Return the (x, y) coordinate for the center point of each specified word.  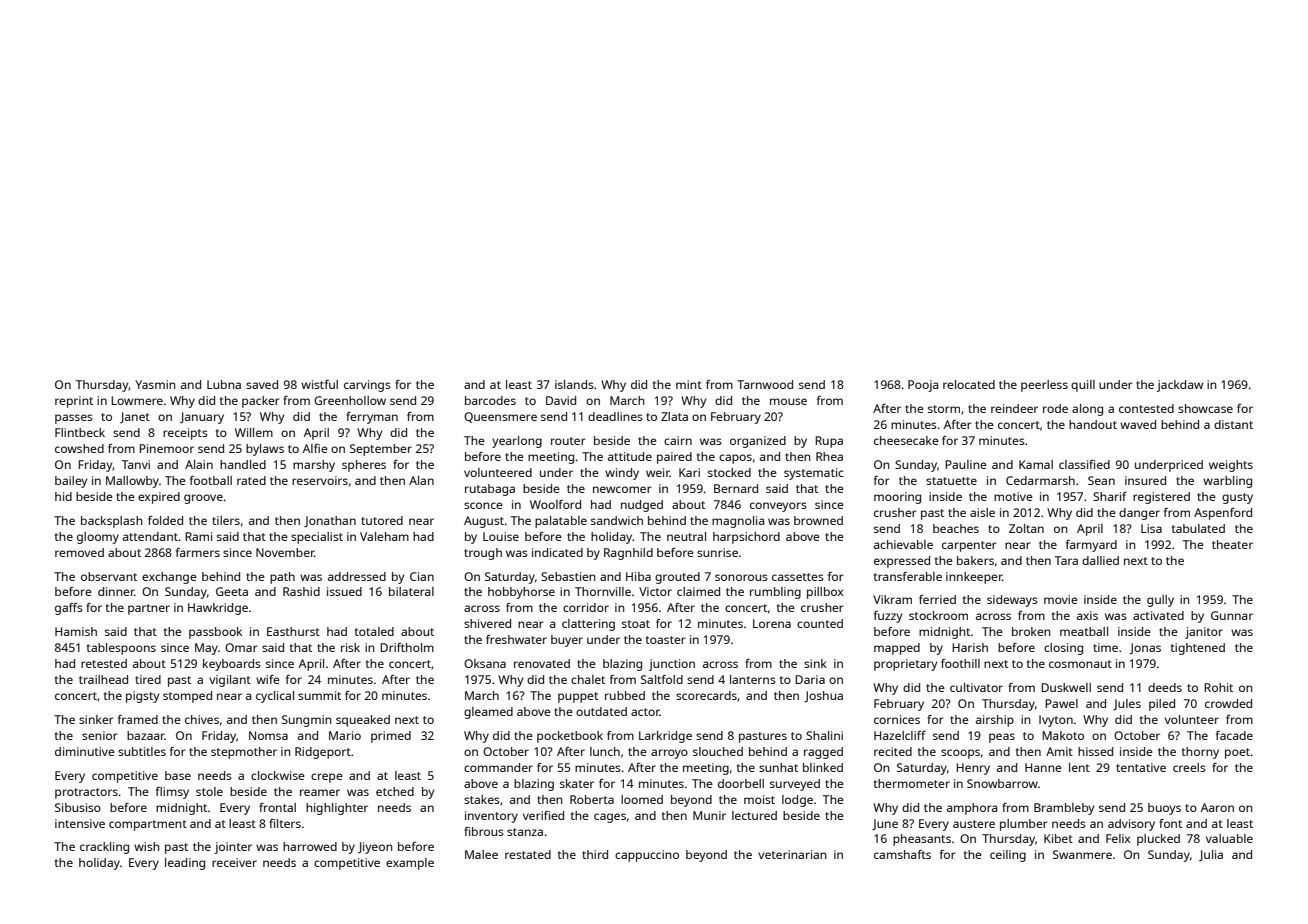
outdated (601, 711)
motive (1013, 496)
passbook (215, 633)
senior (100, 735)
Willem (254, 432)
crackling (104, 848)
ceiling (1008, 856)
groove (203, 499)
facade (1234, 735)
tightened (1198, 649)
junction (672, 665)
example (410, 864)
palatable (561, 522)
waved (1138, 424)
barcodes (490, 400)
